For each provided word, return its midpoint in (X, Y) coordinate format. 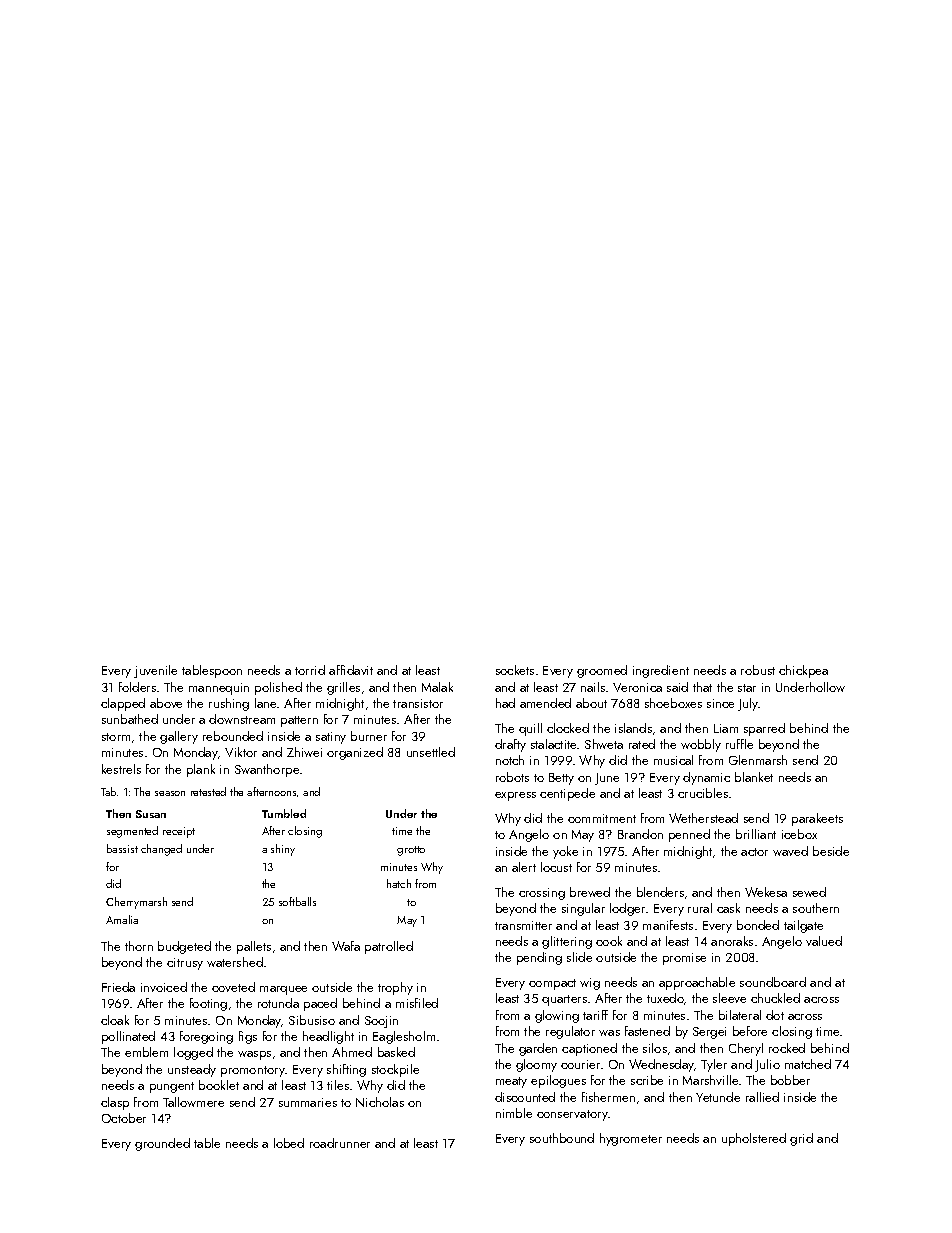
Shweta (604, 744)
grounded (162, 1144)
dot (775, 1015)
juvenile (155, 671)
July (748, 704)
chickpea (803, 671)
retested (208, 791)
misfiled (417, 1003)
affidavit (351, 670)
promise (684, 959)
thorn (139, 946)
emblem (146, 1052)
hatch (399, 883)
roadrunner (340, 1143)
